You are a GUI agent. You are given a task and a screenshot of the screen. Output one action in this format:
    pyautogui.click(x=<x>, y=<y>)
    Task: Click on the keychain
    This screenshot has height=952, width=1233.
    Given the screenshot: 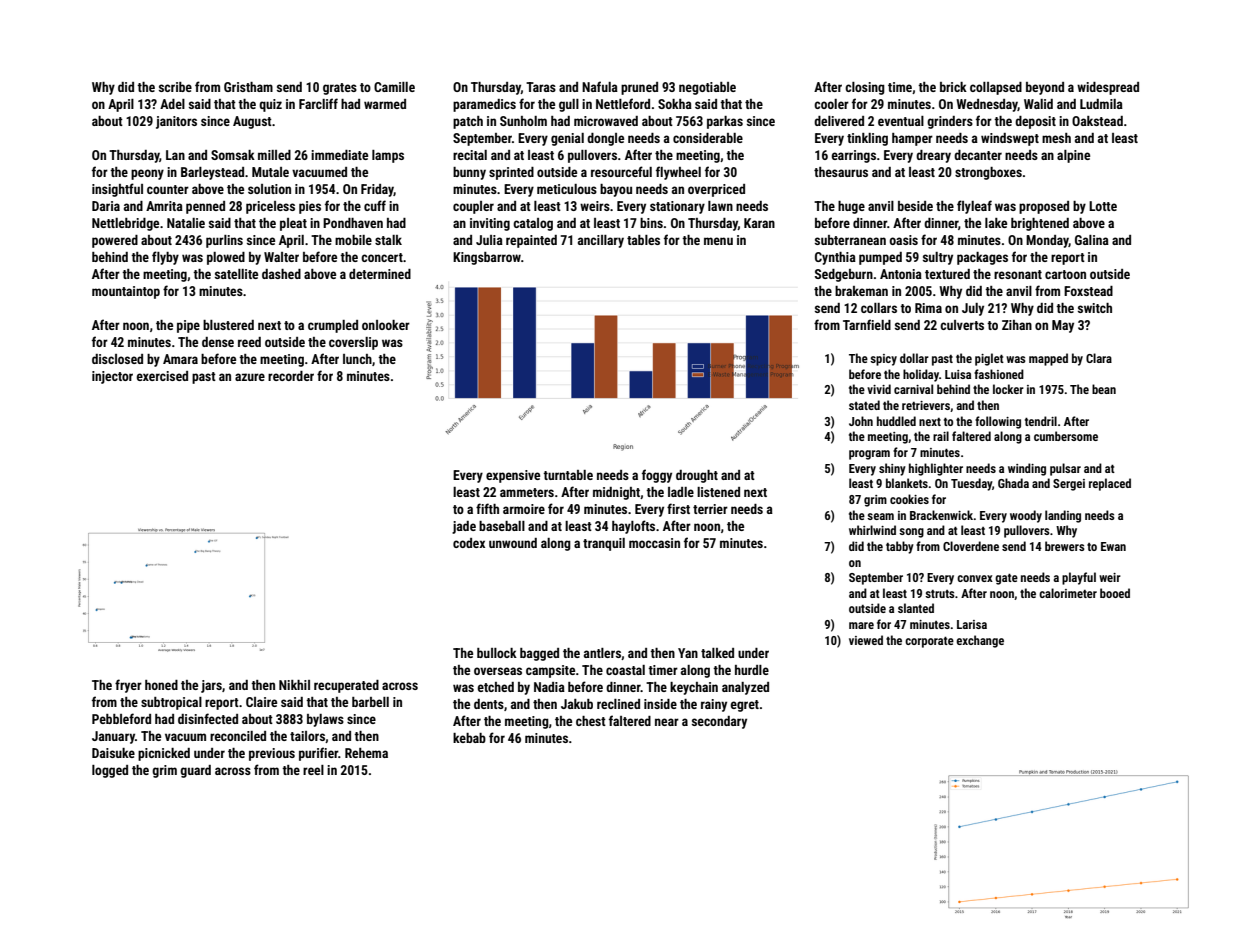 What is the action you would take?
    pyautogui.click(x=694, y=688)
